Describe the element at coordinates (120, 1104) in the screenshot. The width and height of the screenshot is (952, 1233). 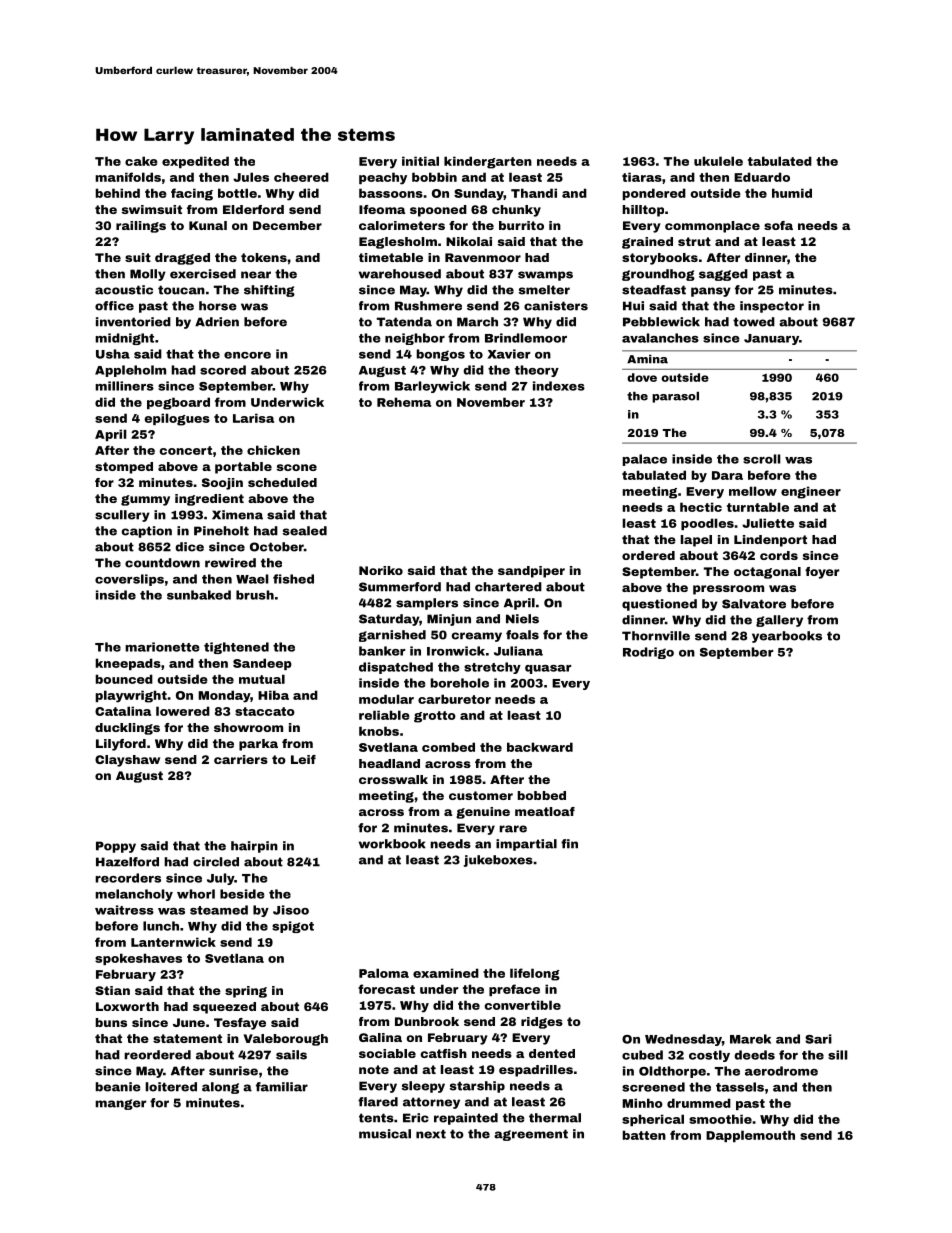
I see `manger` at that location.
